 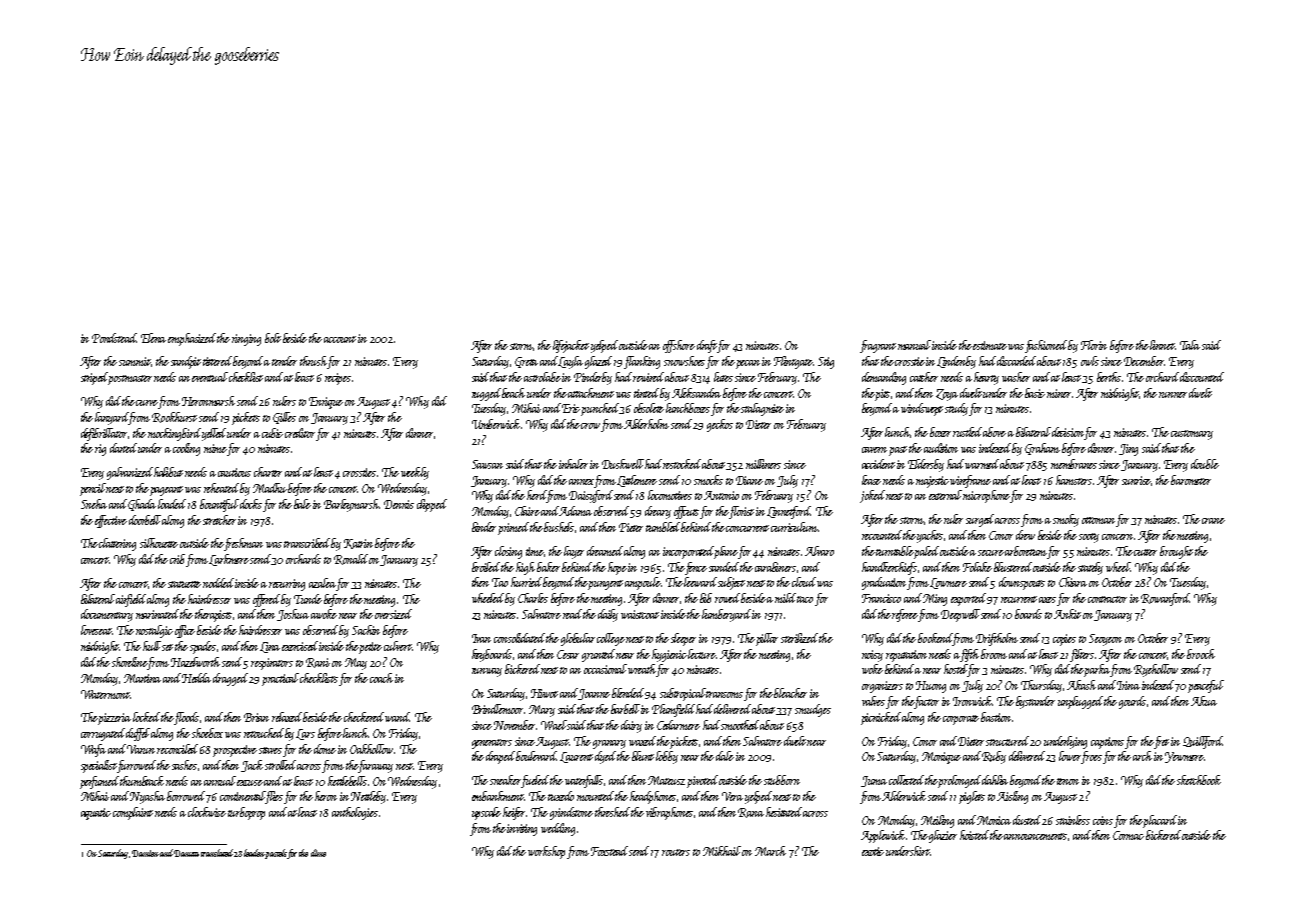 I want to click on creditor, so click(x=300, y=433).
